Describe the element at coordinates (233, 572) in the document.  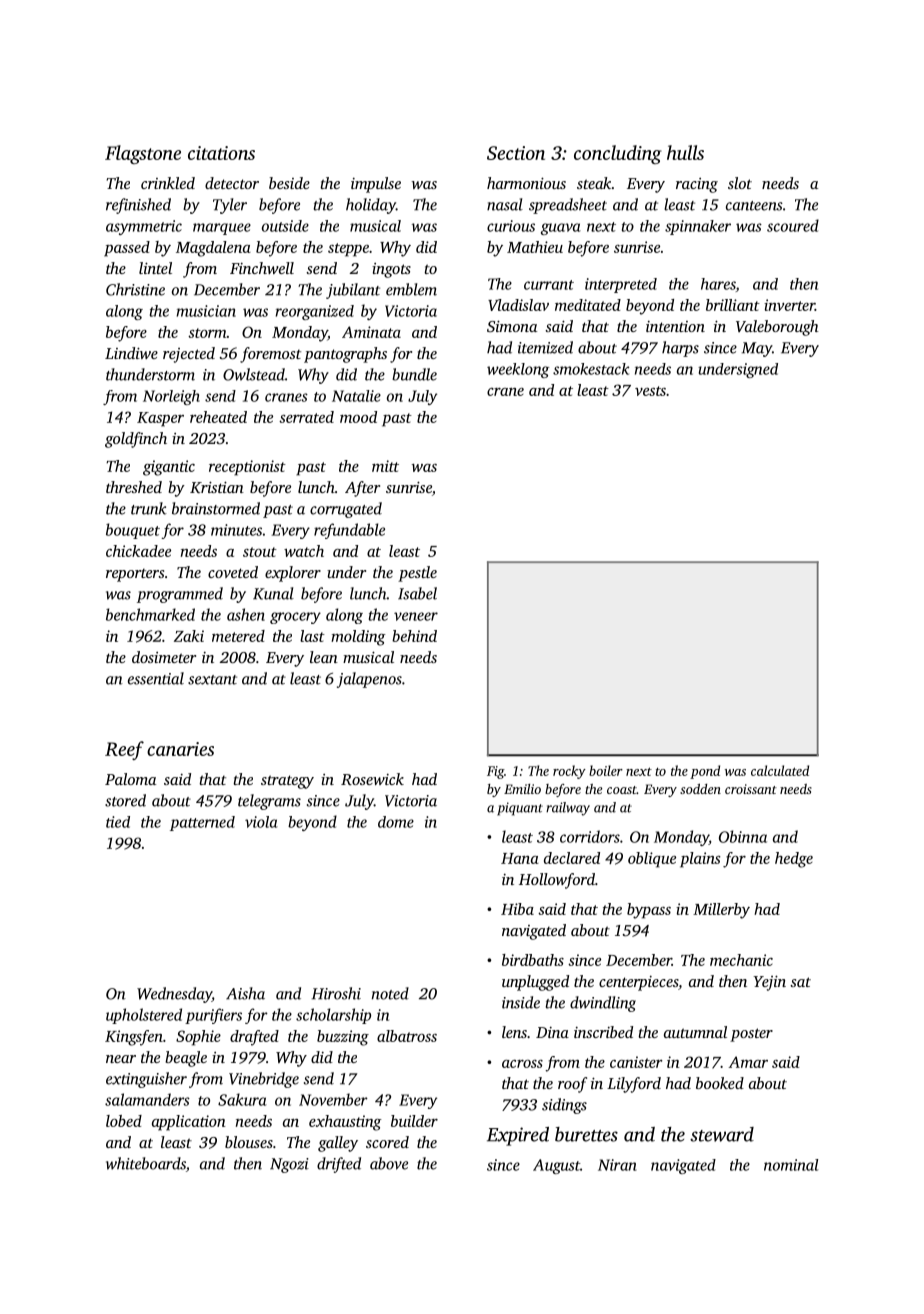
I see `coveted` at that location.
